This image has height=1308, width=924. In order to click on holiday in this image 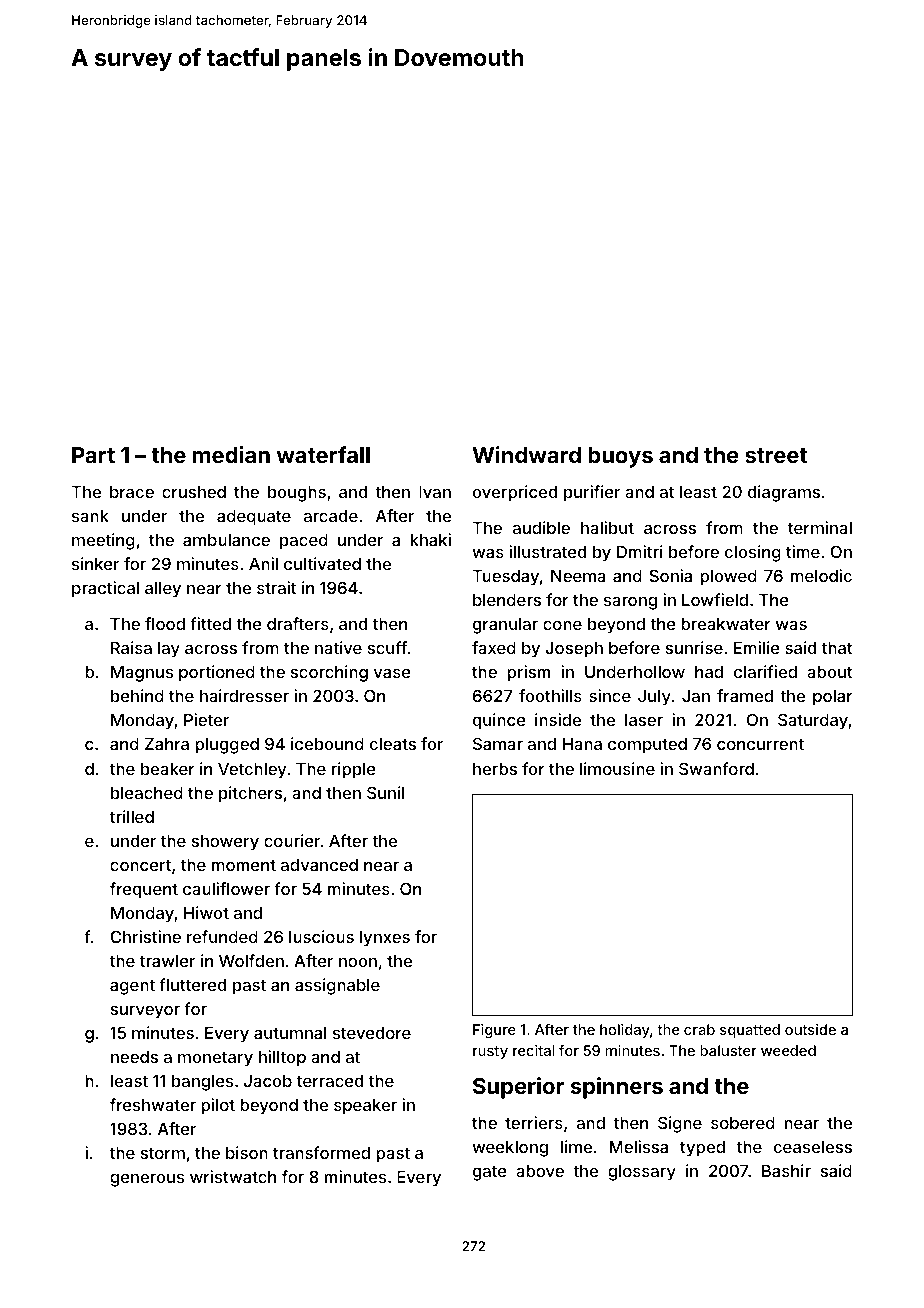, I will do `click(625, 1031)`.
